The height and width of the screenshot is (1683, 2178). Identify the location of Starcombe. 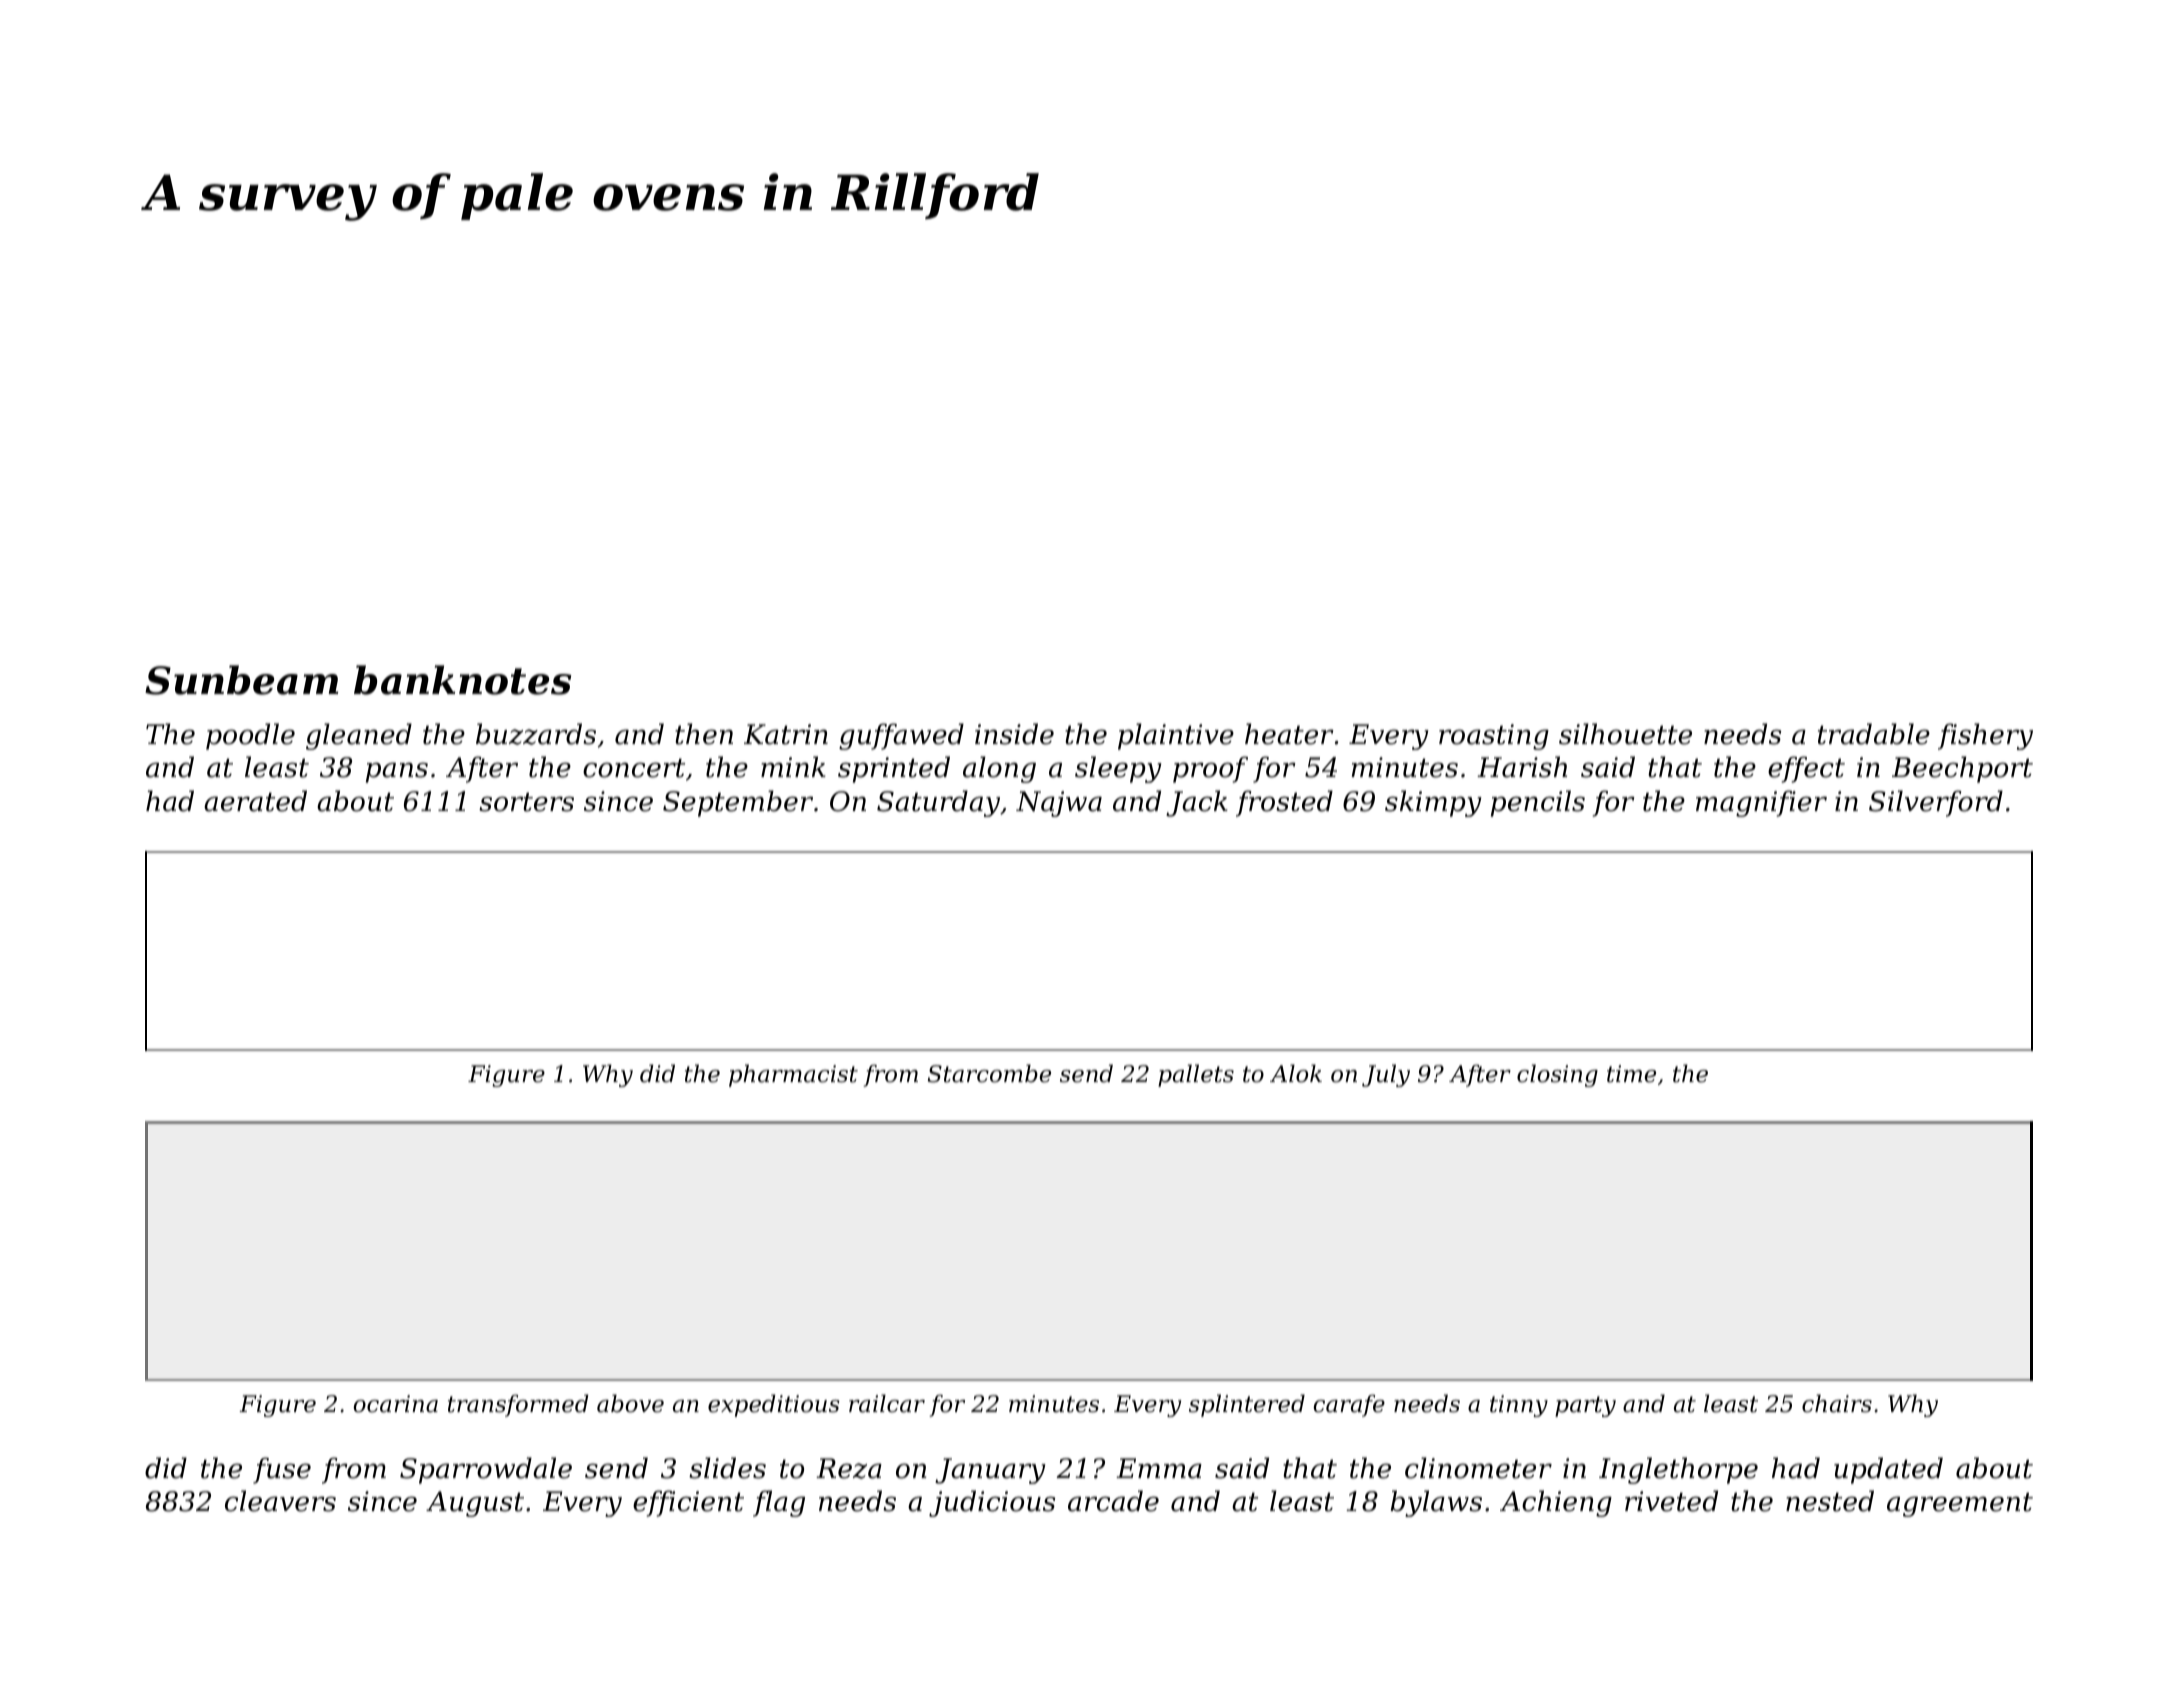
(989, 1073).
